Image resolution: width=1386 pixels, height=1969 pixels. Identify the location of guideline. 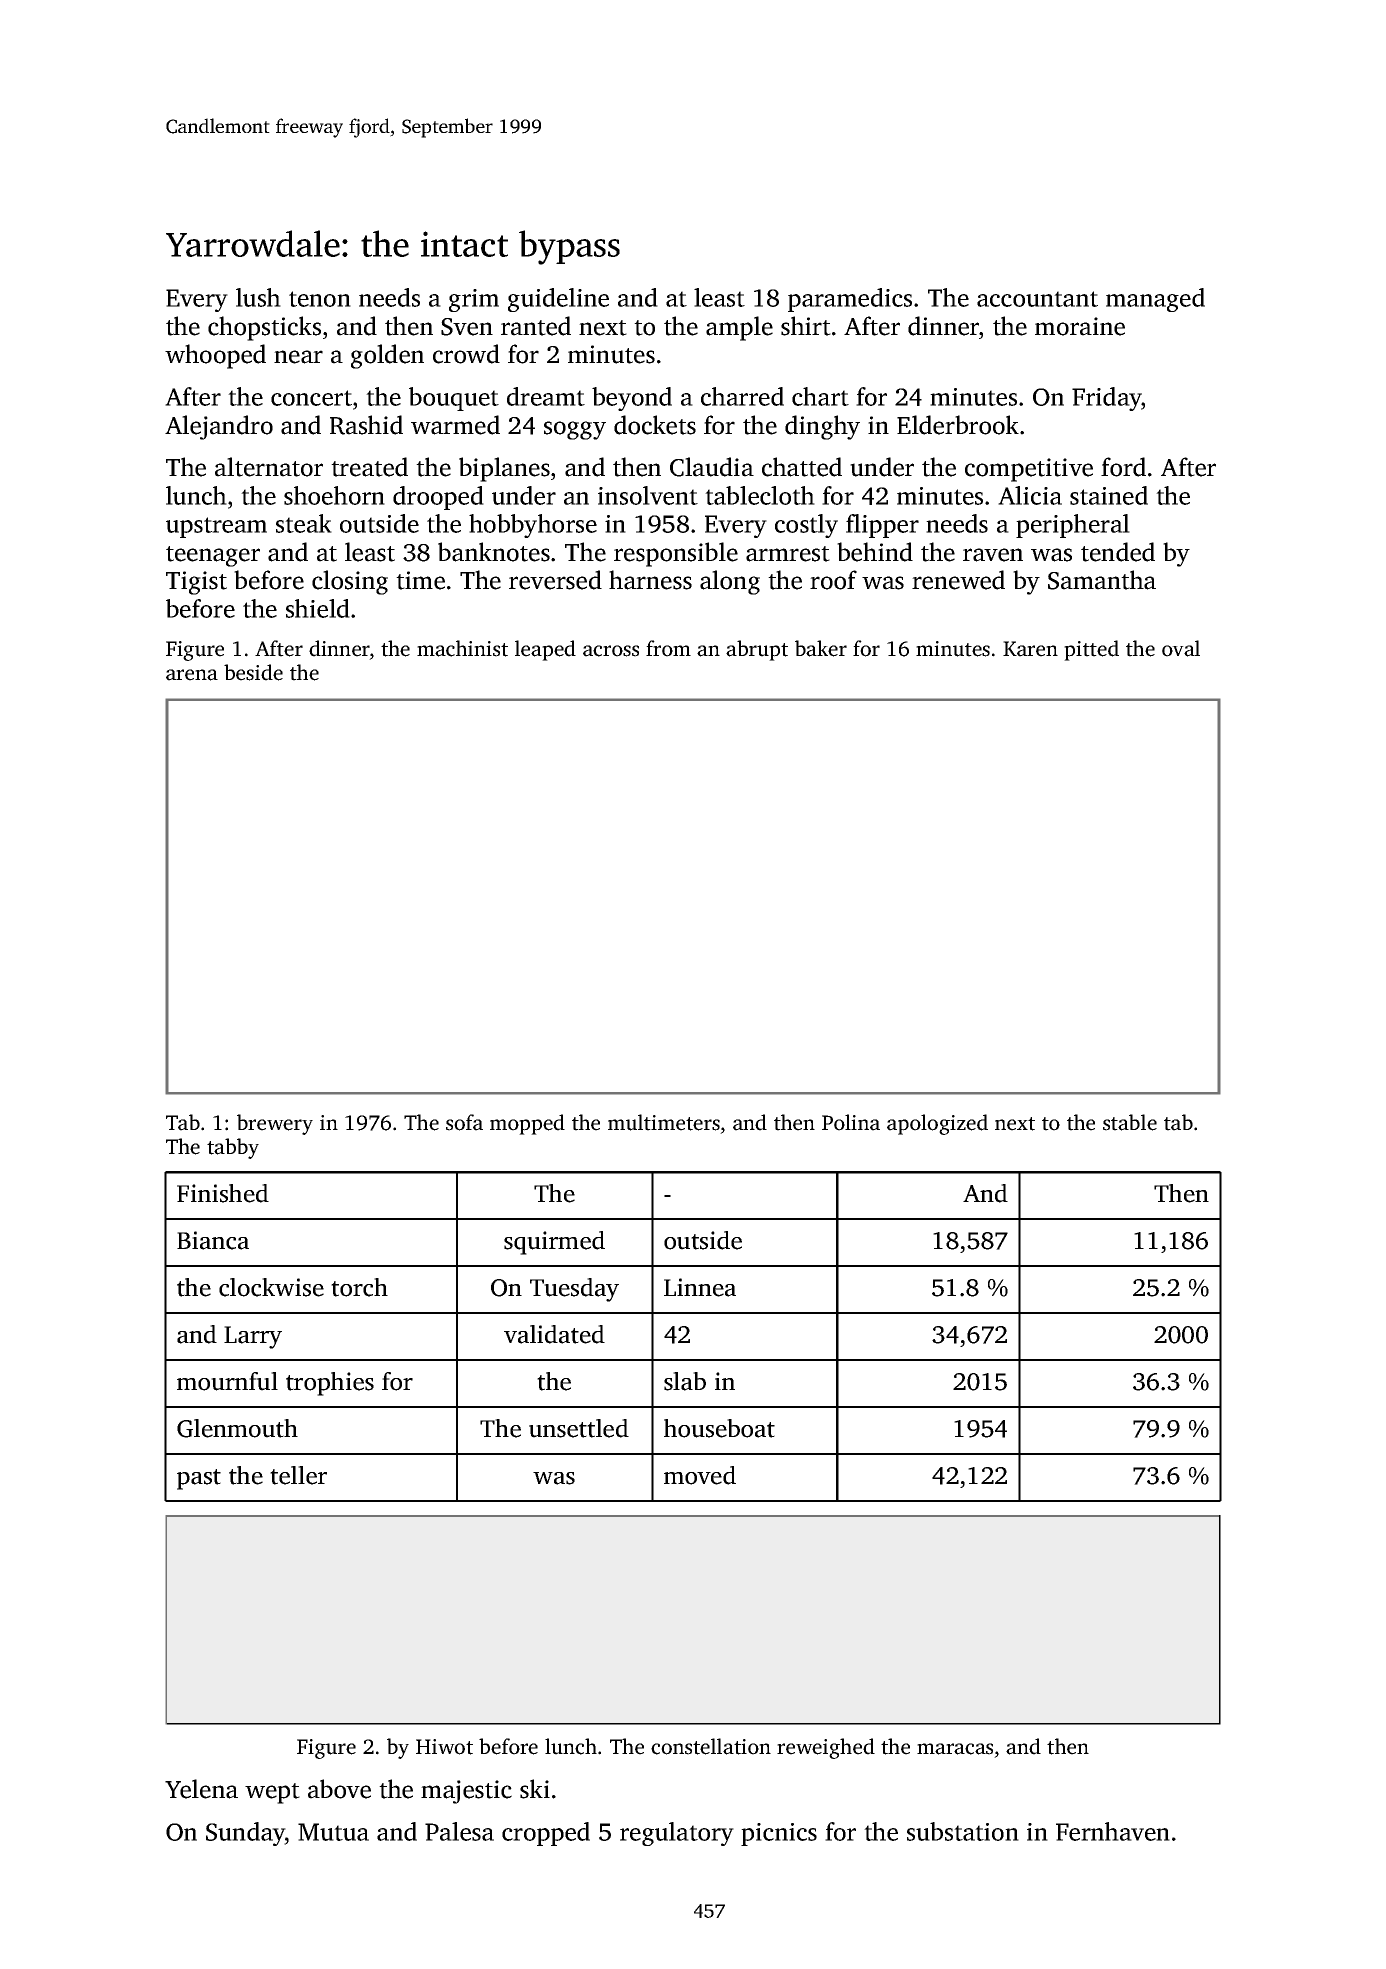
(558, 300).
